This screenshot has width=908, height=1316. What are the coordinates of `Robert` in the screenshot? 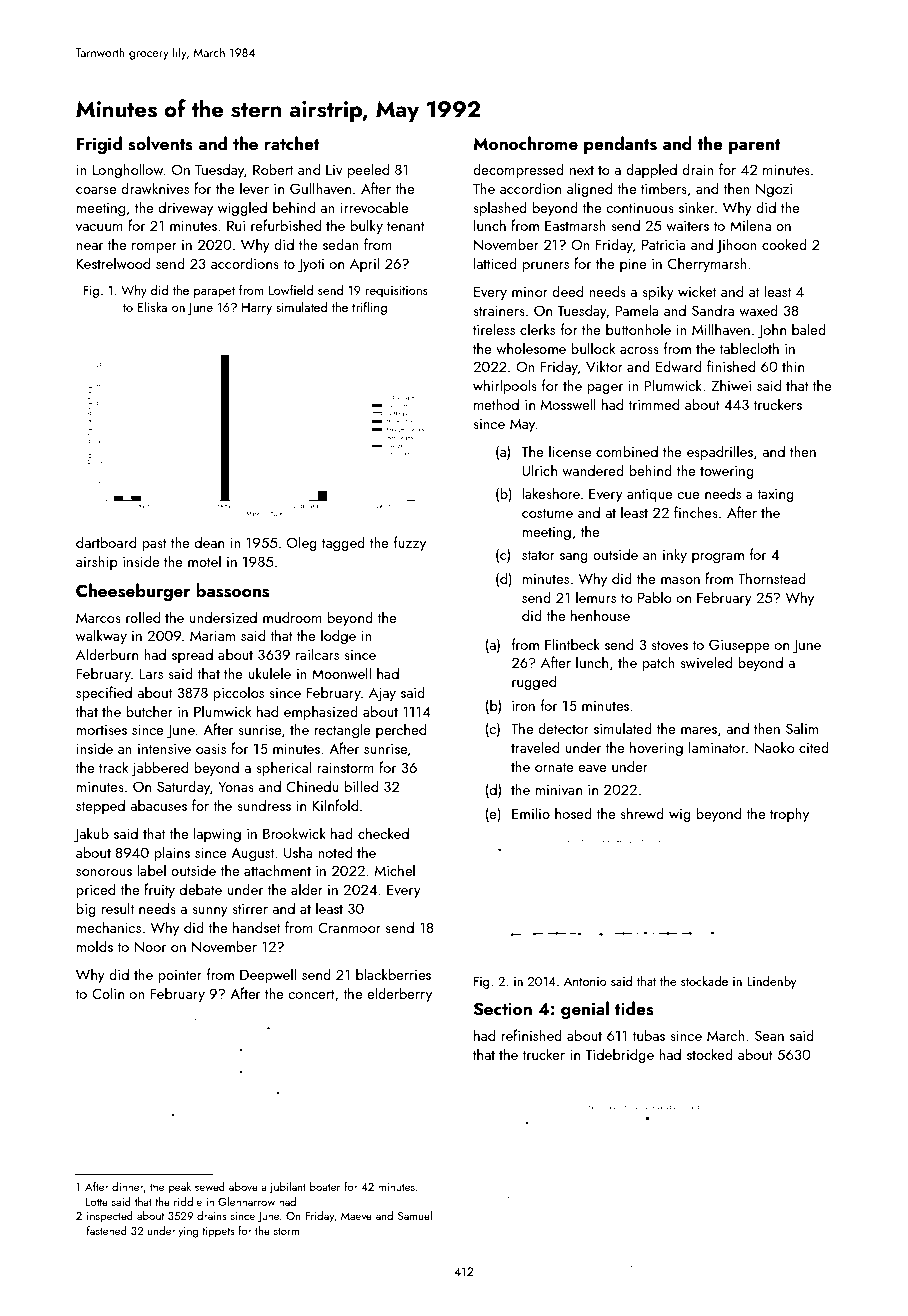 It's located at (273, 169).
